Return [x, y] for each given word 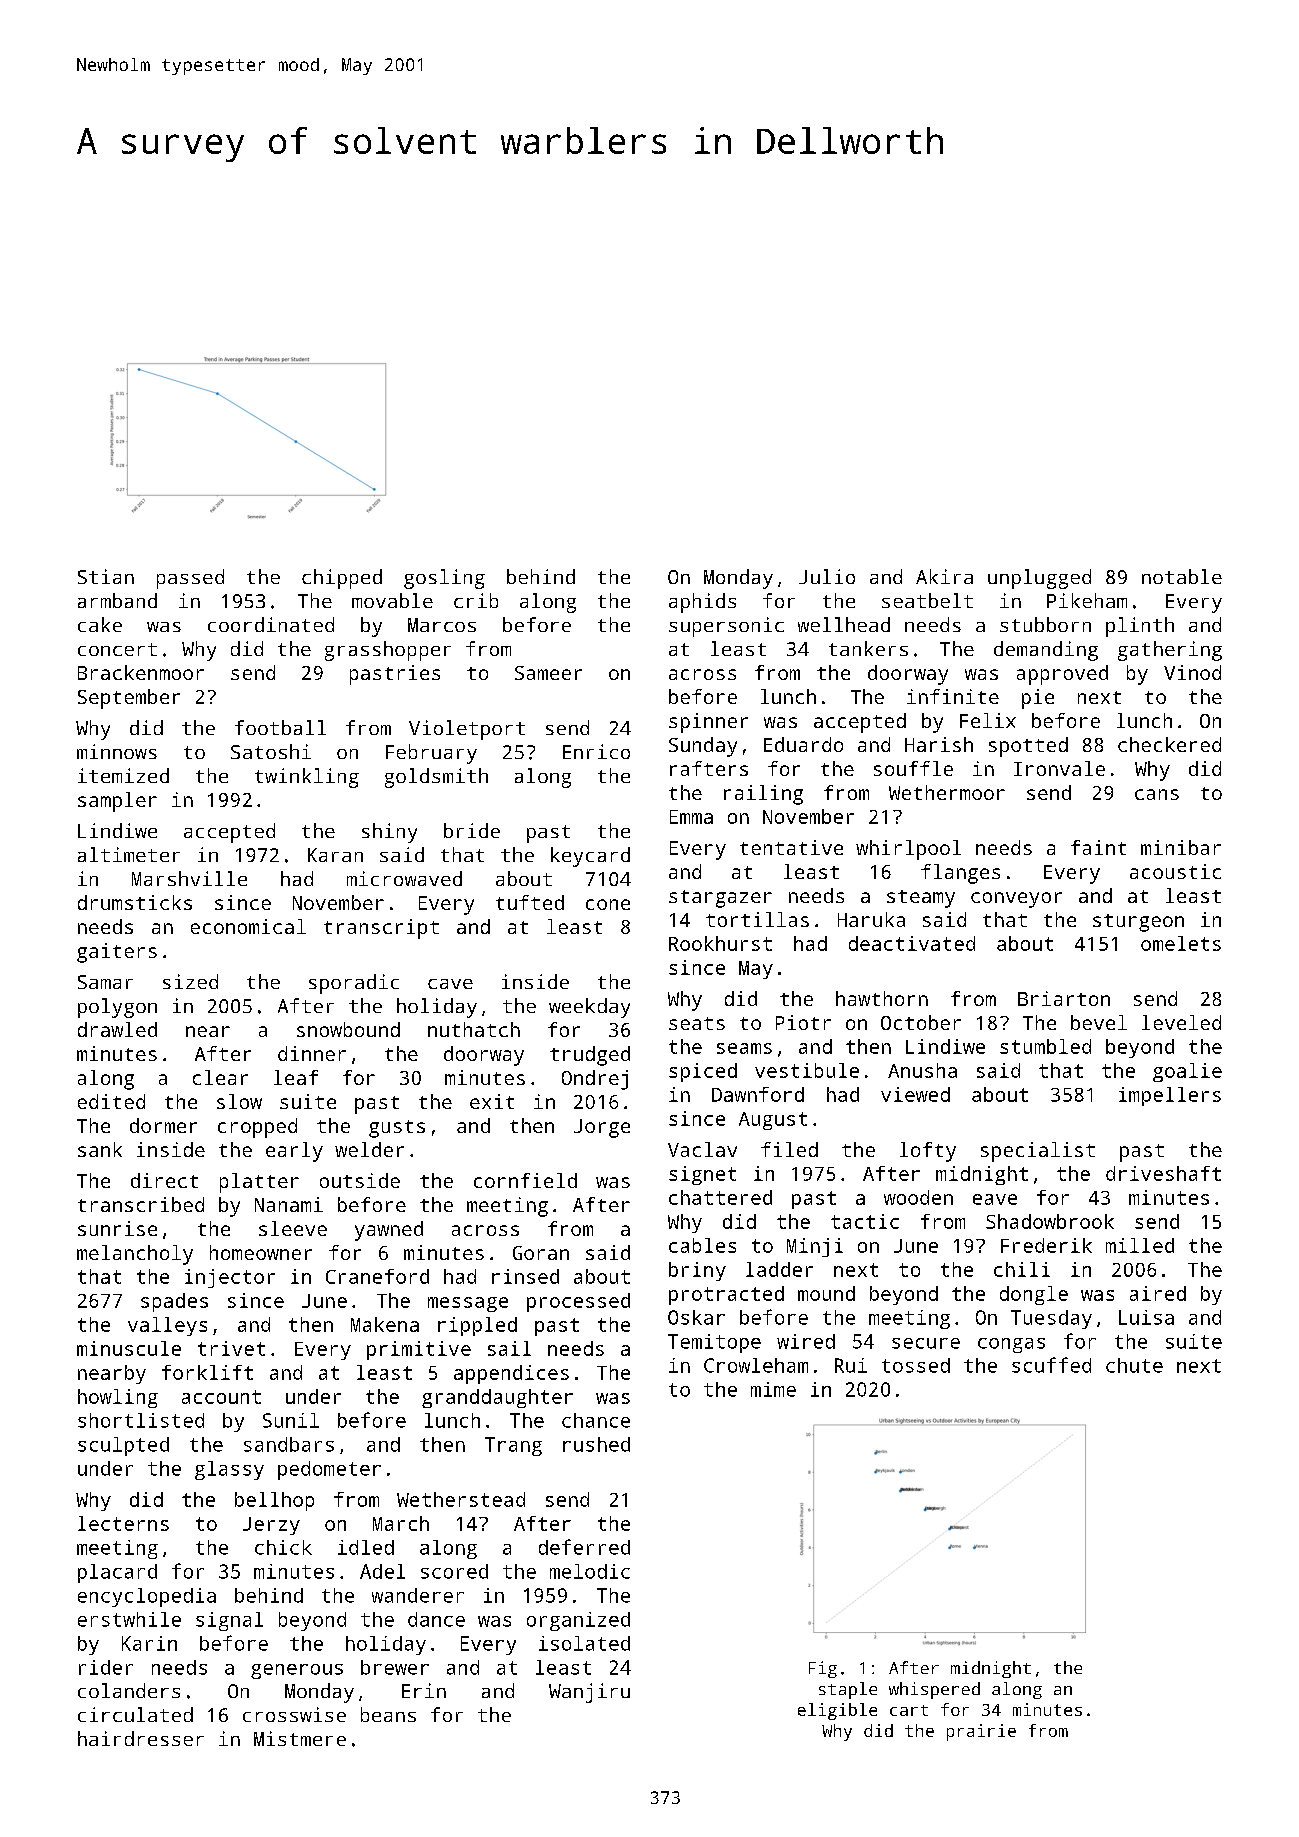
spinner [708, 723]
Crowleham [756, 1365]
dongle [1034, 1295]
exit [492, 1101]
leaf [296, 1077]
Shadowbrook [1050, 1221]
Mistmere [300, 1738]
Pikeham [1087, 600]
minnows [117, 751]
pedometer [329, 1470]
